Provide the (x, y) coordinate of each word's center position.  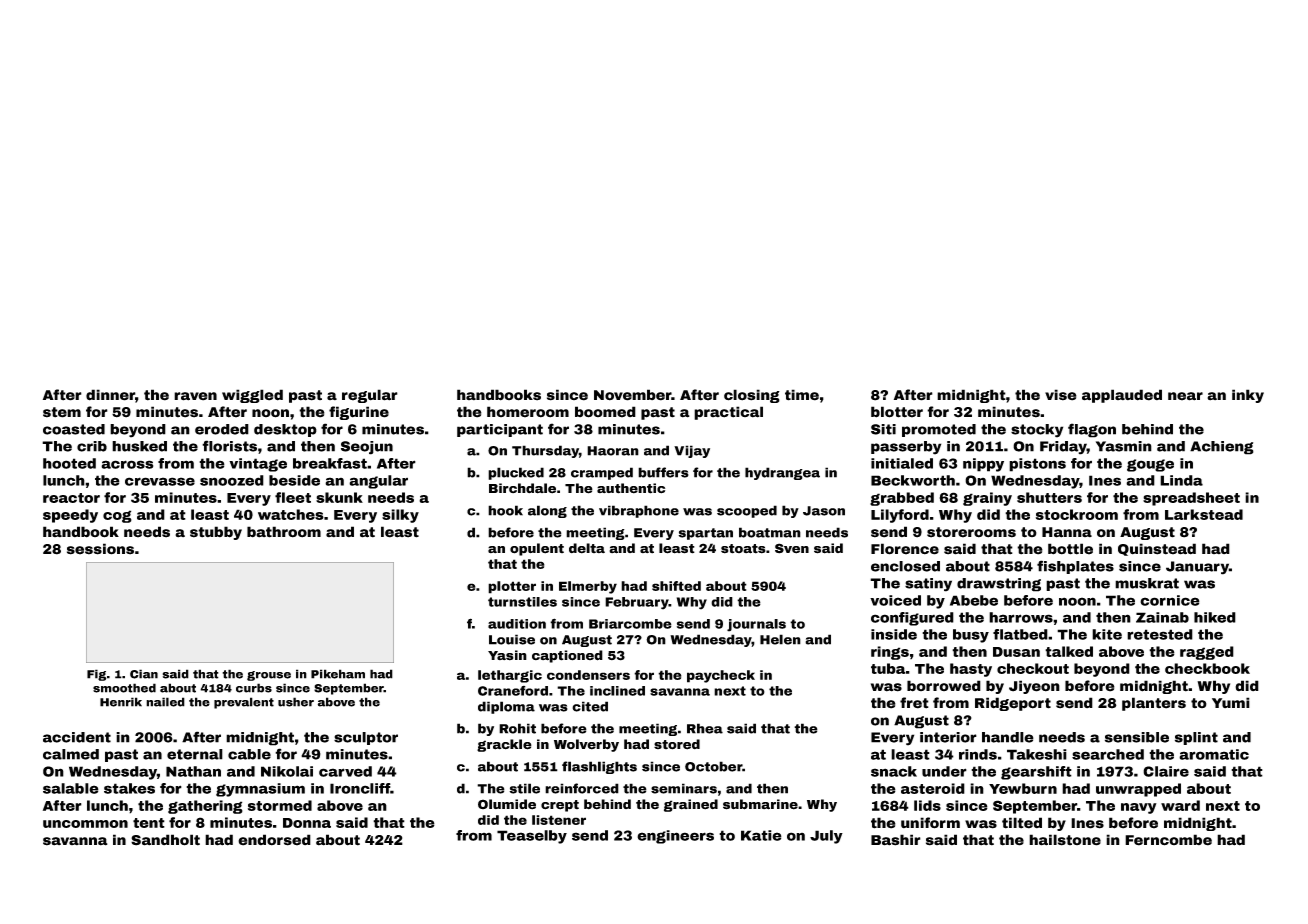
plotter (512, 587)
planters (1154, 704)
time (802, 395)
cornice (1170, 600)
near (1185, 396)
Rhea (705, 728)
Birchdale (522, 488)
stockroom (1077, 514)
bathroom (284, 532)
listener (559, 820)
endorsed (274, 840)
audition (517, 624)
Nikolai (287, 771)
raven (195, 396)
